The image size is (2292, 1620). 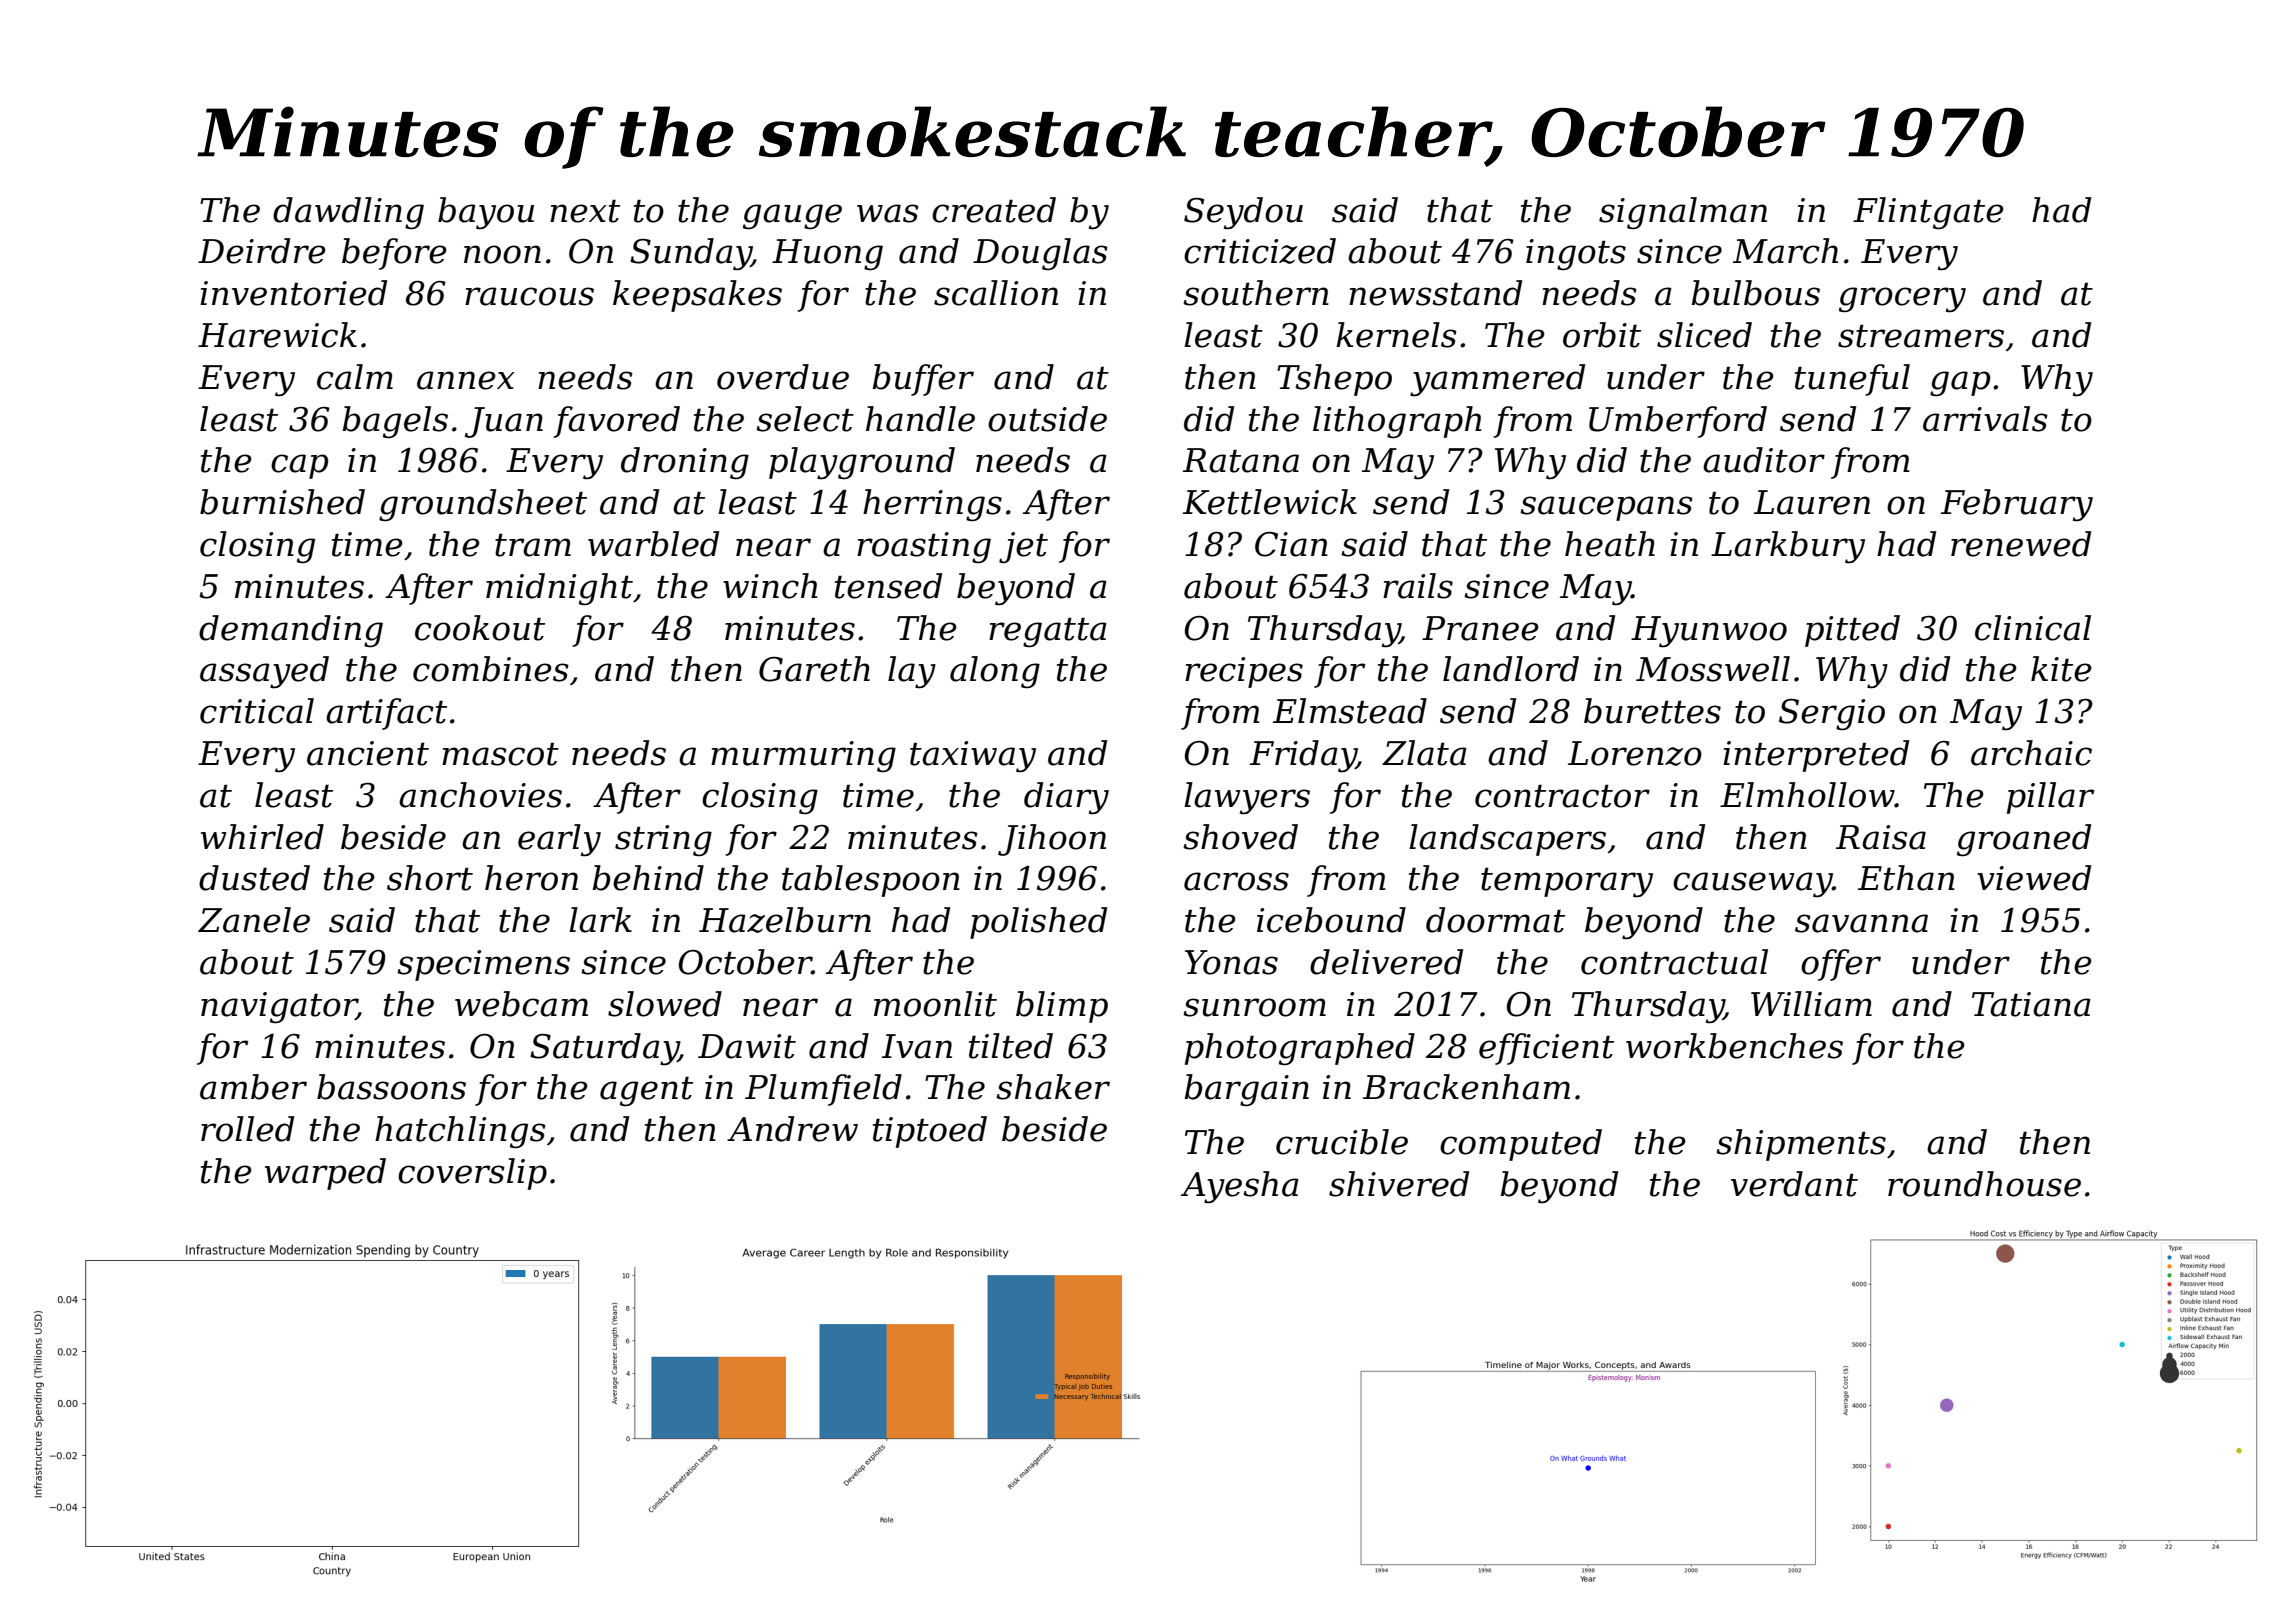 I want to click on tiptoed, so click(x=930, y=1132).
